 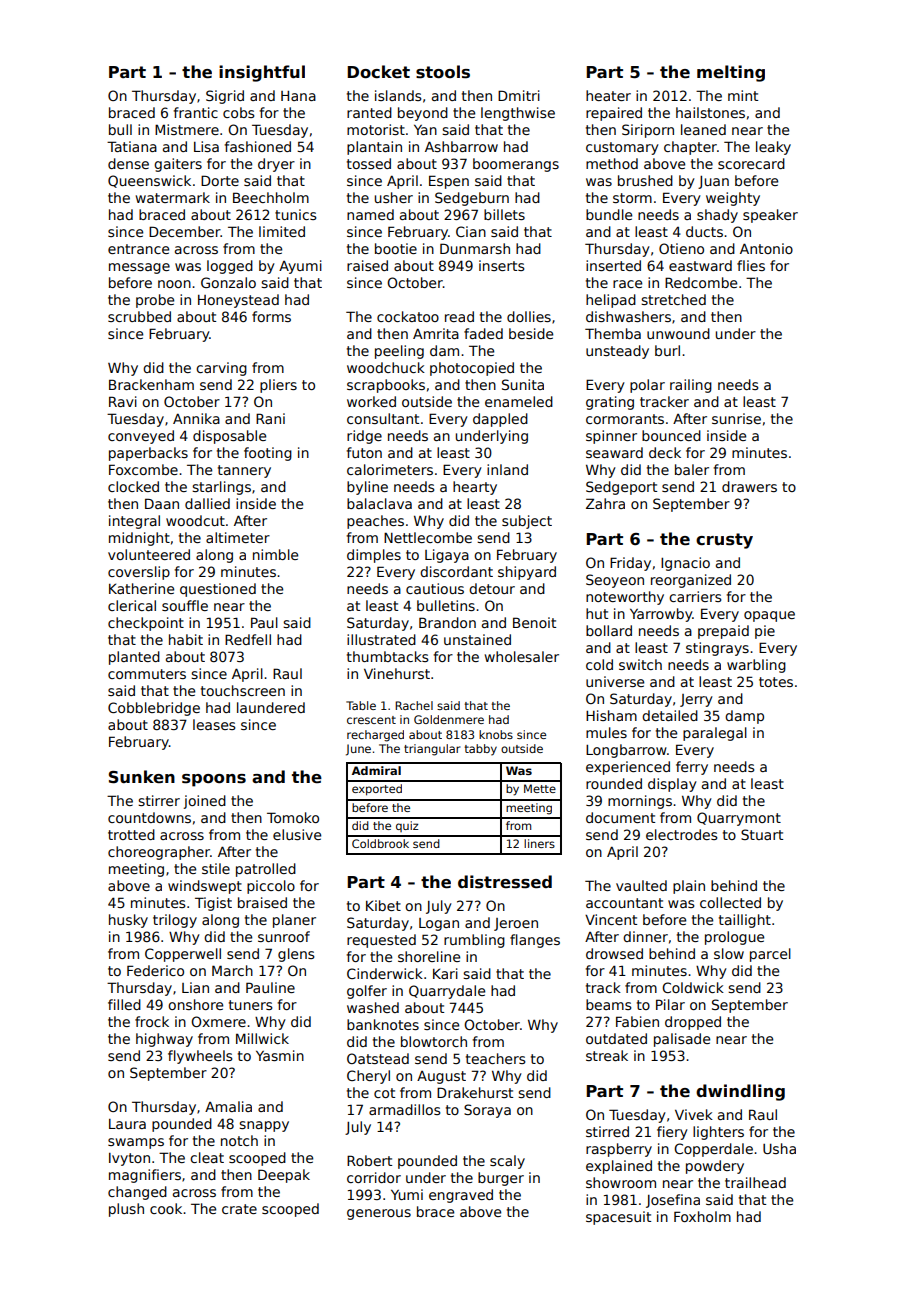 I want to click on footing, so click(x=268, y=454).
